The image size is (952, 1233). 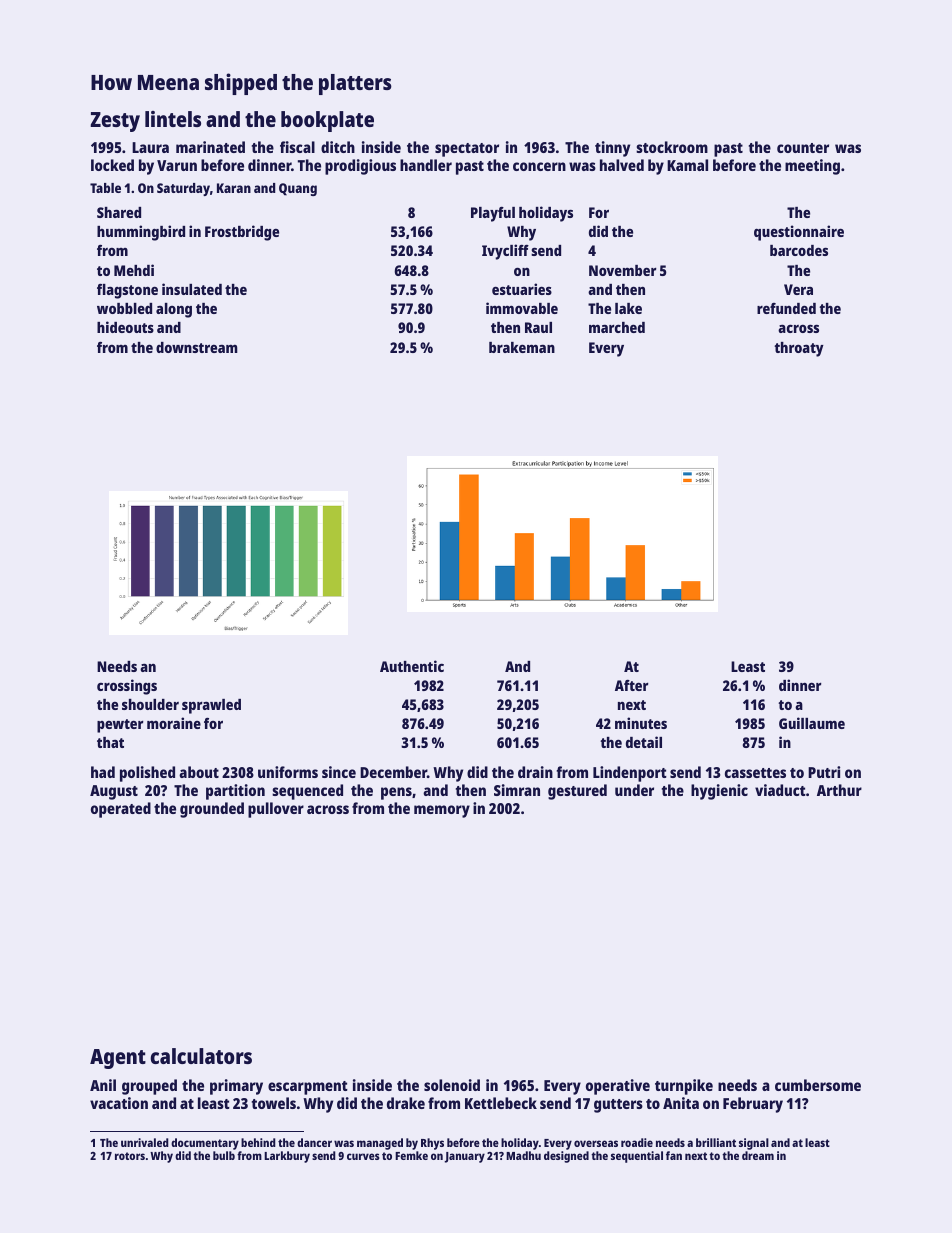 What do you see at coordinates (307, 792) in the document?
I see `sequenced` at bounding box center [307, 792].
